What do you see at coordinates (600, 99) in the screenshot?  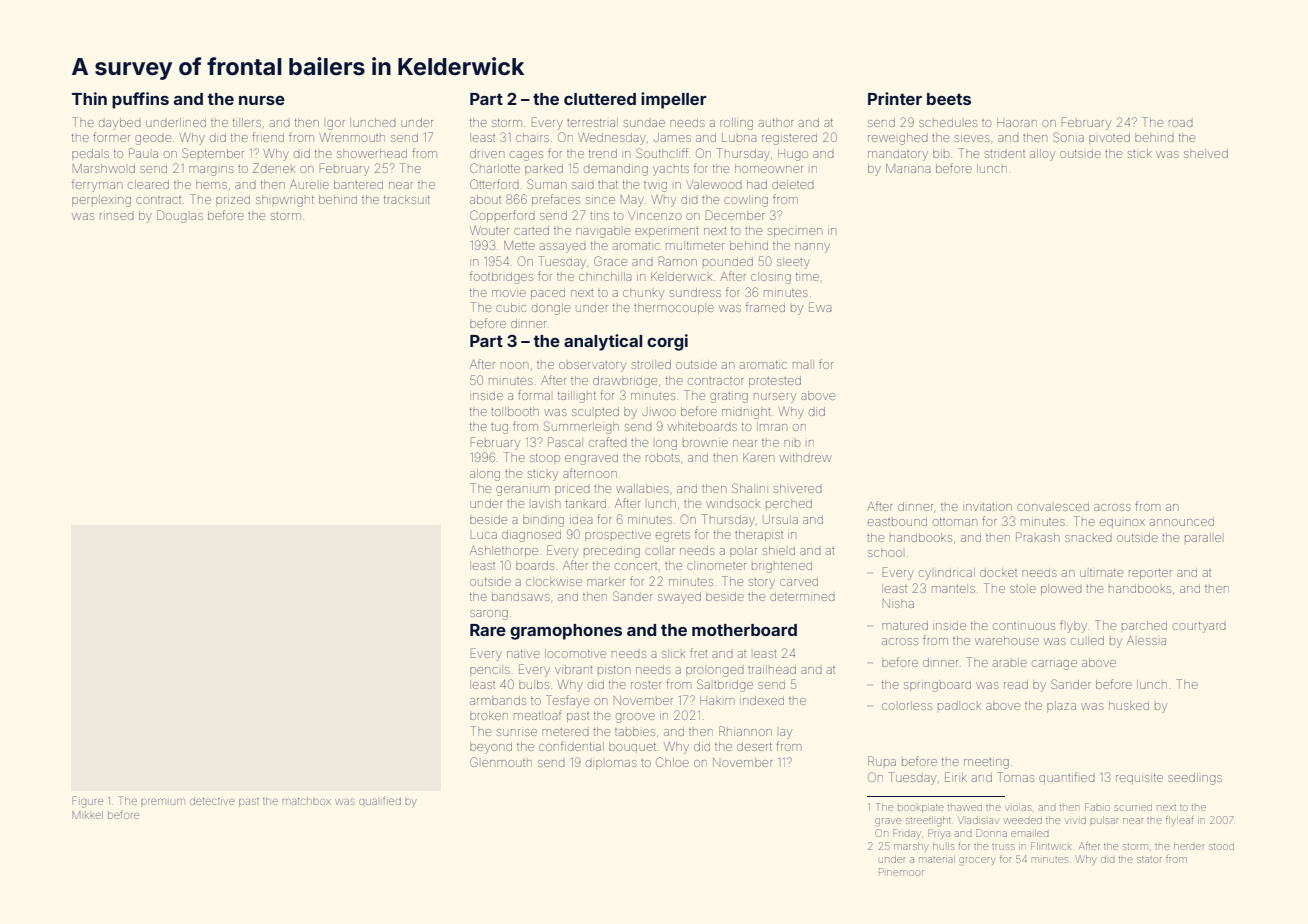 I see `cluttered` at bounding box center [600, 99].
